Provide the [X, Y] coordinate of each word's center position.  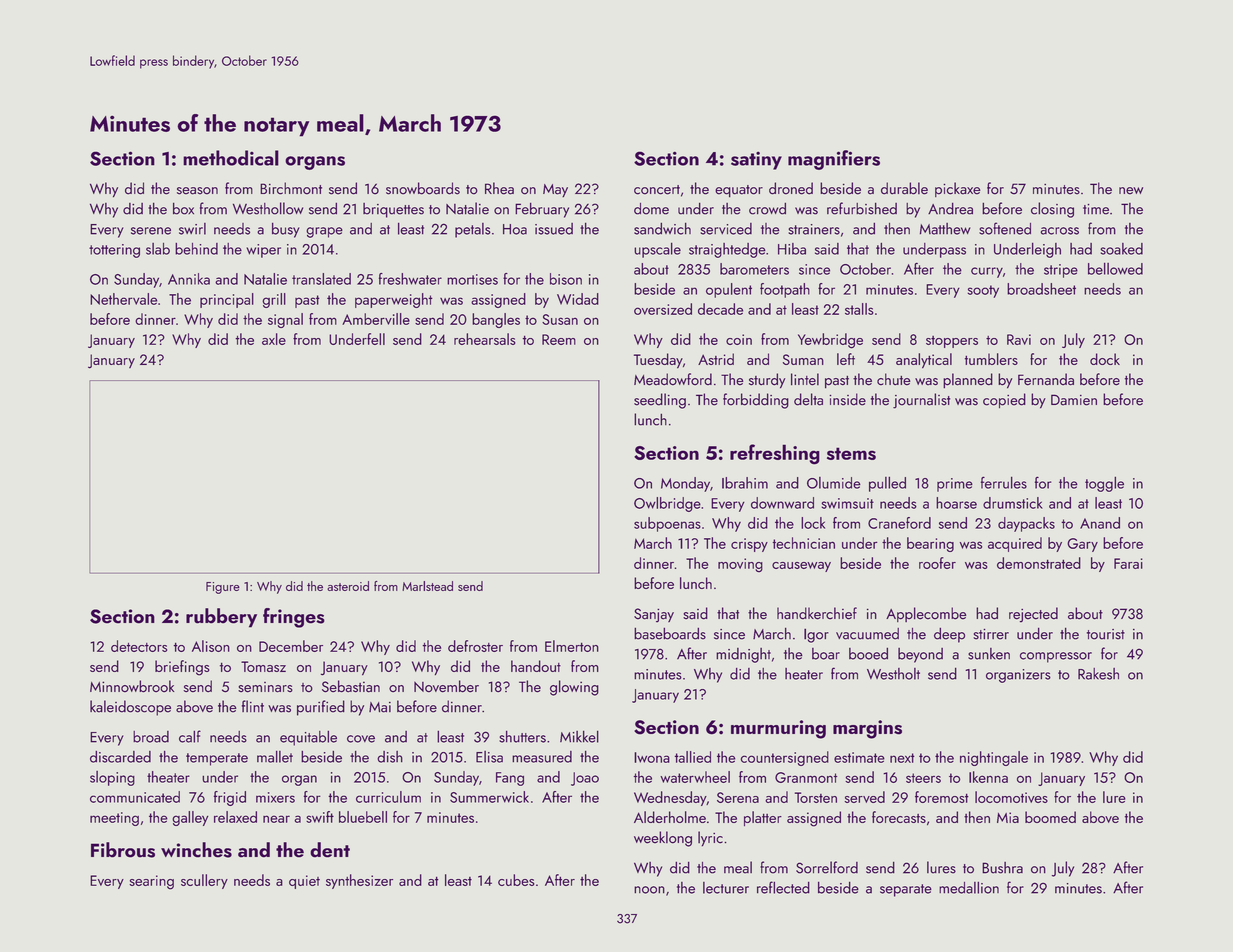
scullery [204, 881]
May [555, 190]
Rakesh [1098, 674]
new [1131, 191]
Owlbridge [667, 504]
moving [740, 565]
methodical [231, 158]
